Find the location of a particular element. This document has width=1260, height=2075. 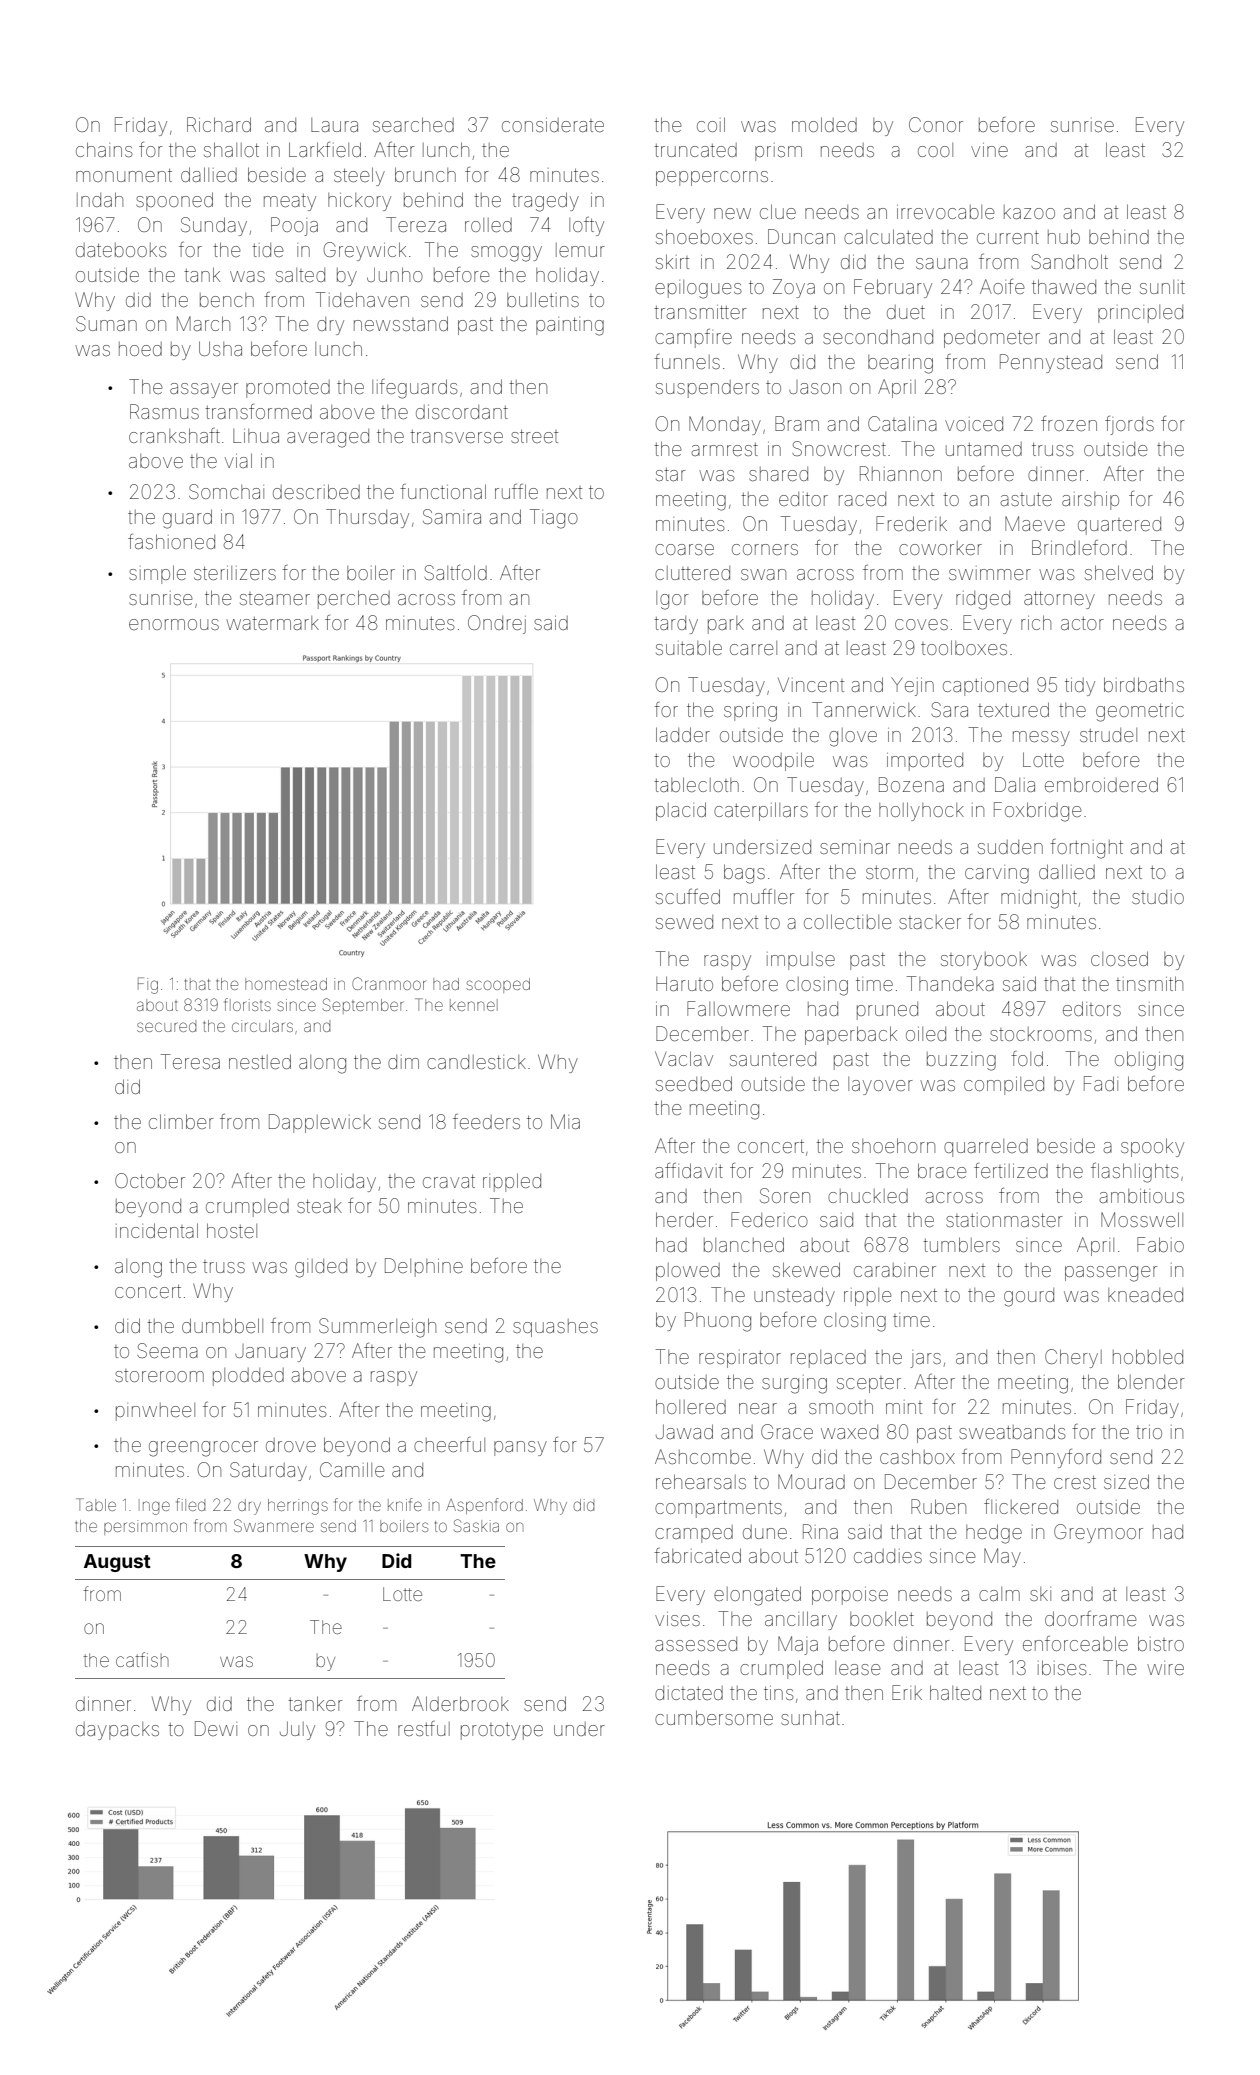

Bozena is located at coordinates (911, 784).
